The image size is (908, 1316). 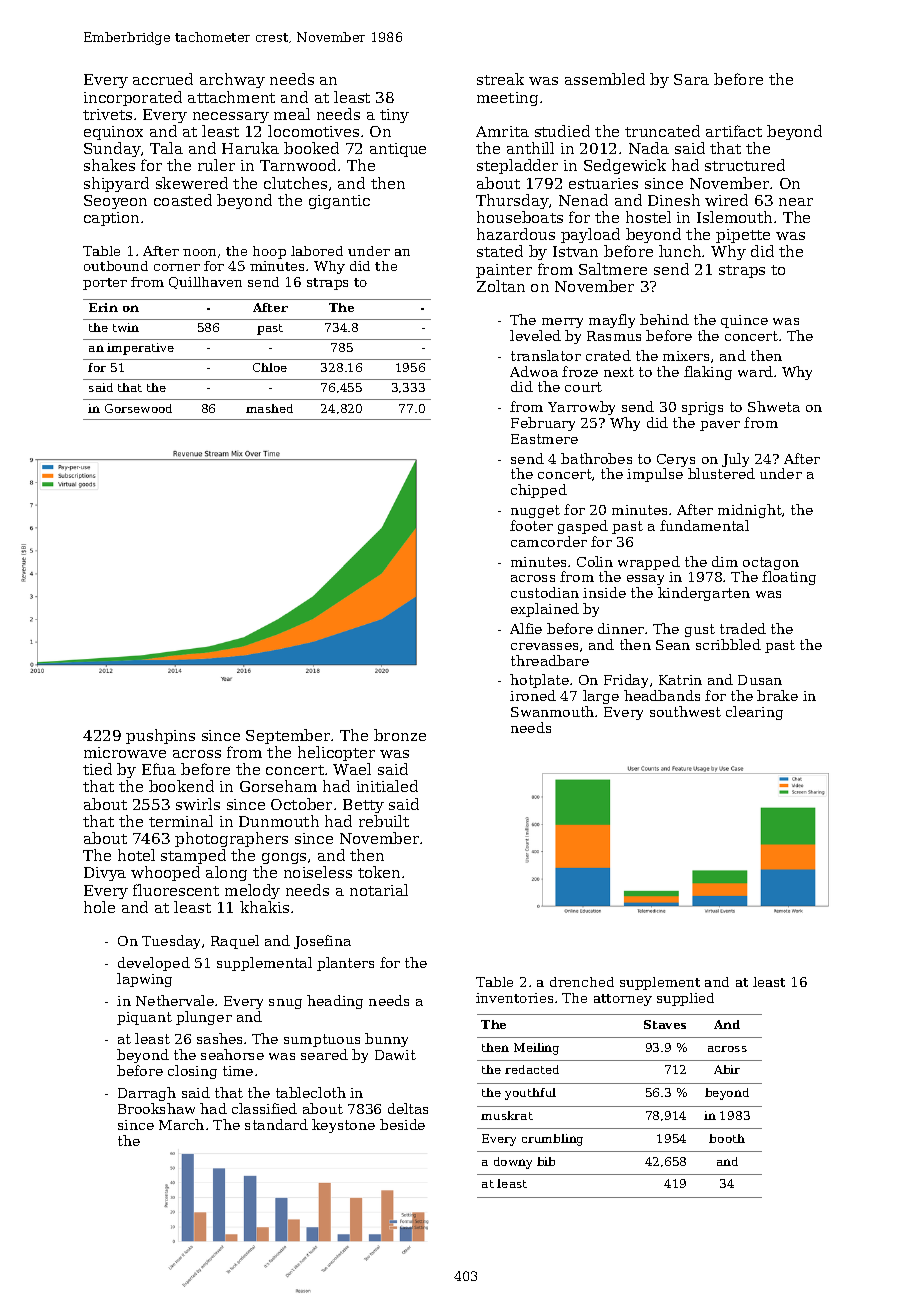 What do you see at coordinates (605, 79) in the page?
I see `assembled` at bounding box center [605, 79].
